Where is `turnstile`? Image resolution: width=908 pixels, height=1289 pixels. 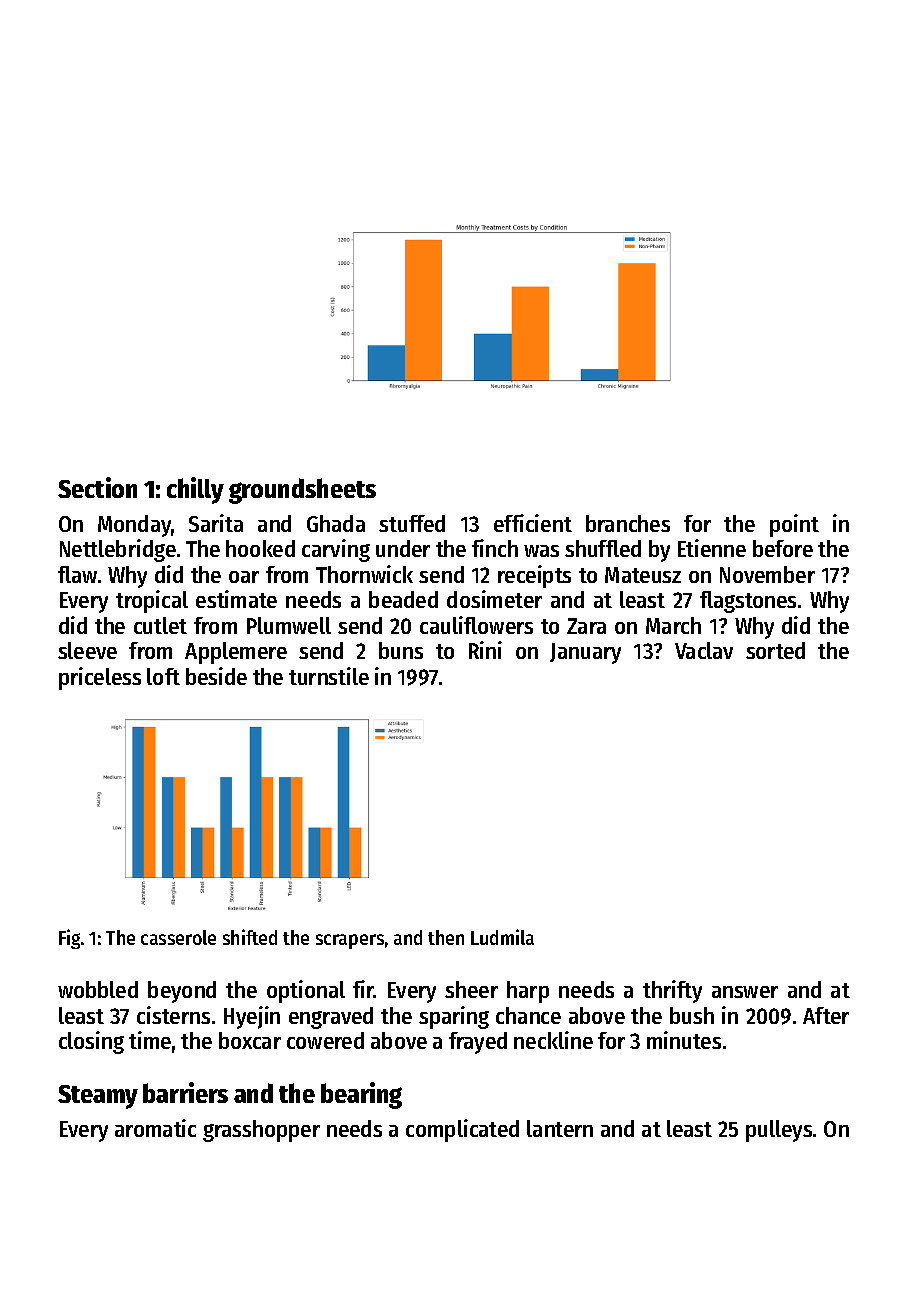 turnstile is located at coordinates (329, 676).
